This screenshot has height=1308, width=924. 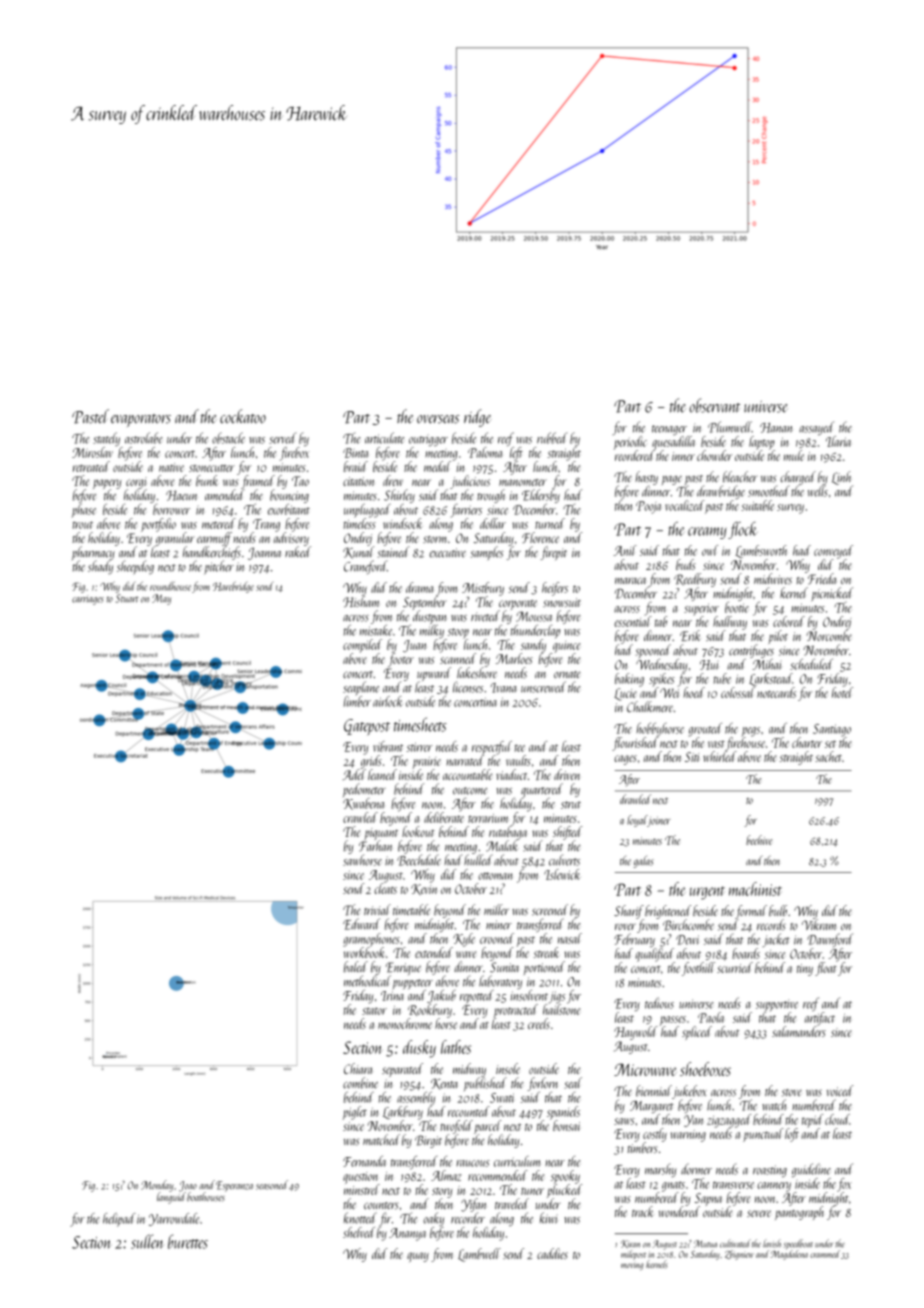 I want to click on observant, so click(x=715, y=405).
